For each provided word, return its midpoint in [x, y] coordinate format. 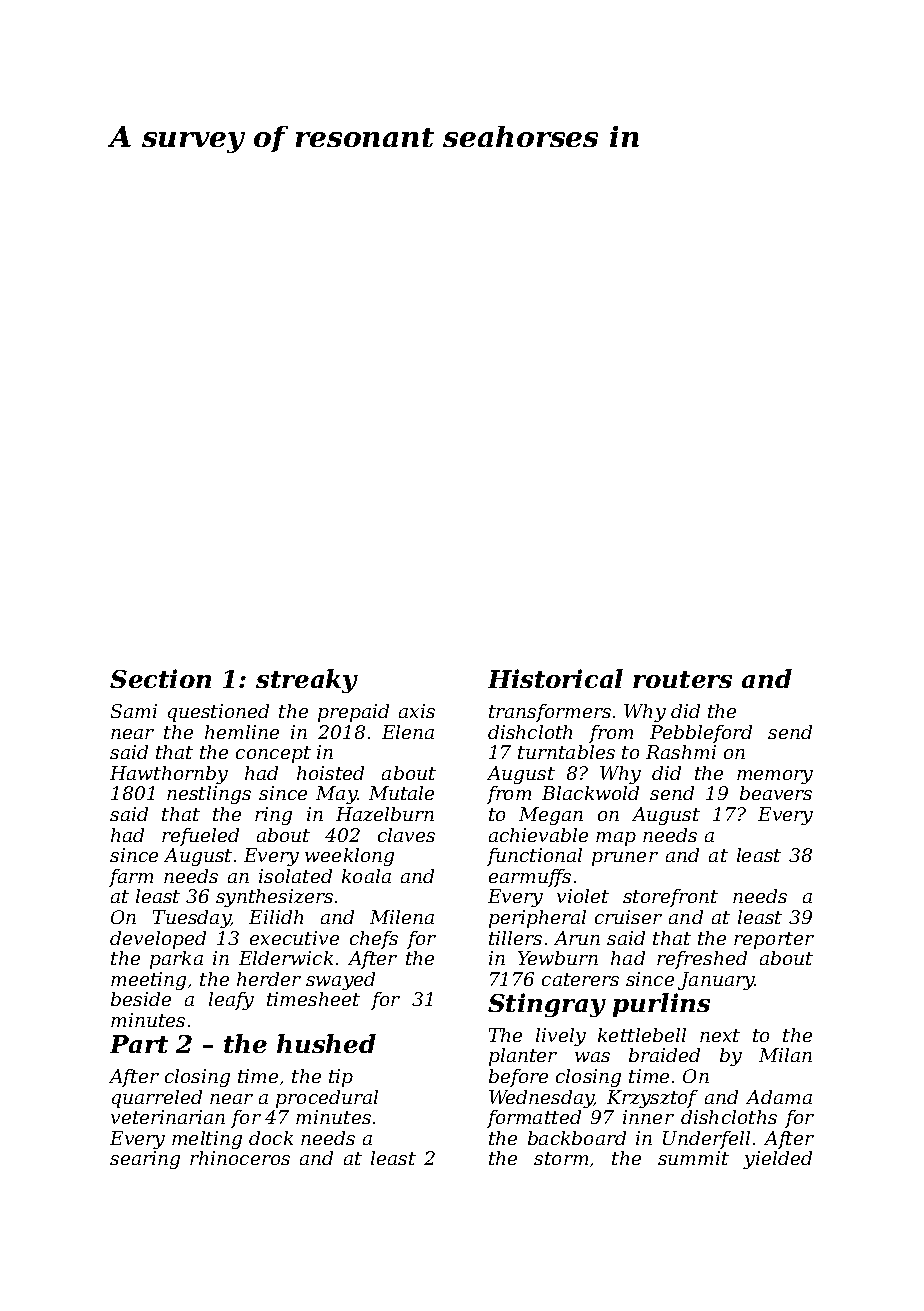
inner [648, 1117]
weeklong [349, 857]
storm [561, 1158]
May [336, 795]
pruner [625, 859]
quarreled [157, 1099]
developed [158, 940]
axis [417, 711]
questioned [218, 713]
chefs [374, 940]
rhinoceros [240, 1158]
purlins [661, 1005]
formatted [534, 1119]
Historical [555, 678]
